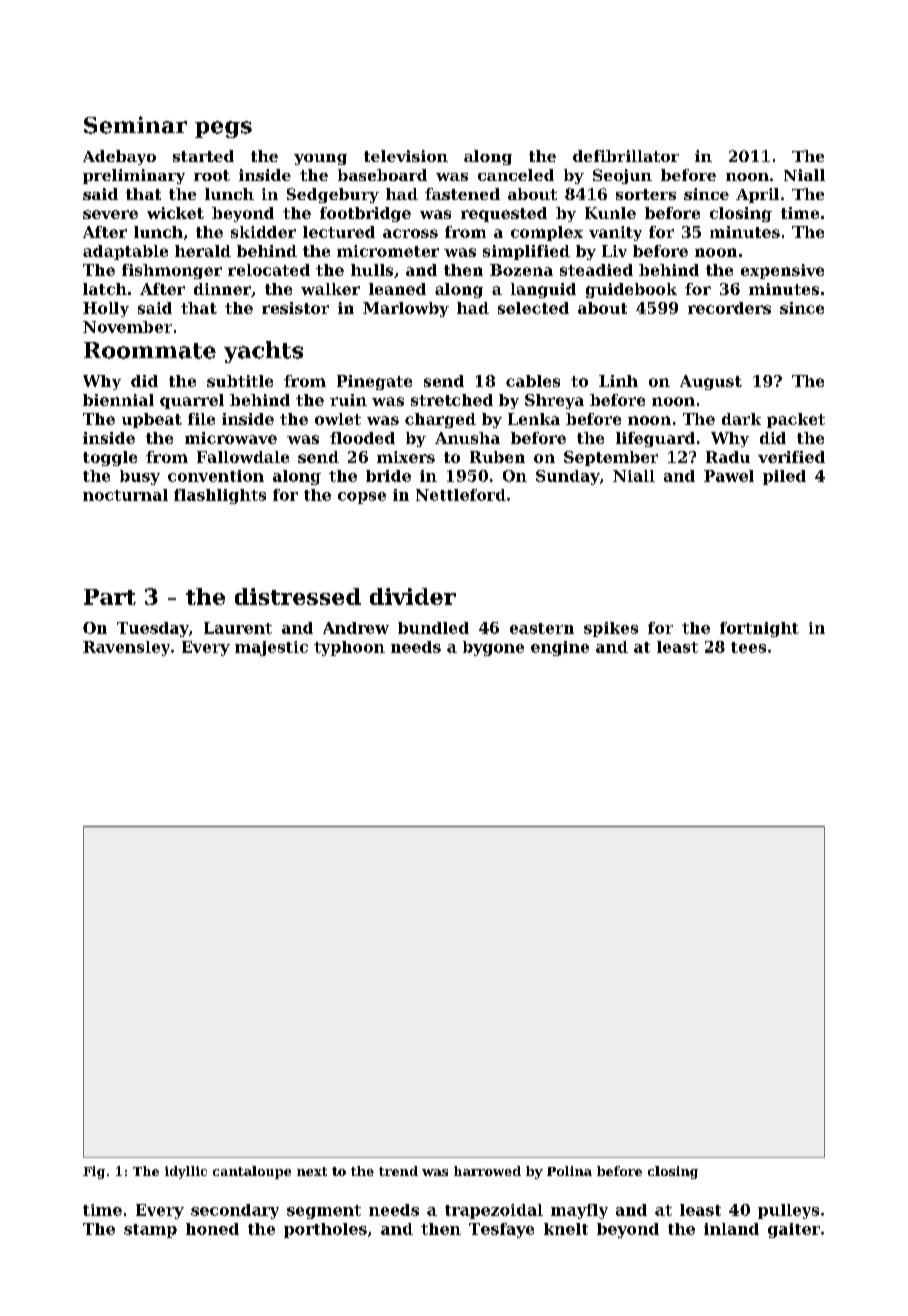 The width and height of the screenshot is (908, 1316). What do you see at coordinates (135, 125) in the screenshot?
I see `Seminar` at bounding box center [135, 125].
